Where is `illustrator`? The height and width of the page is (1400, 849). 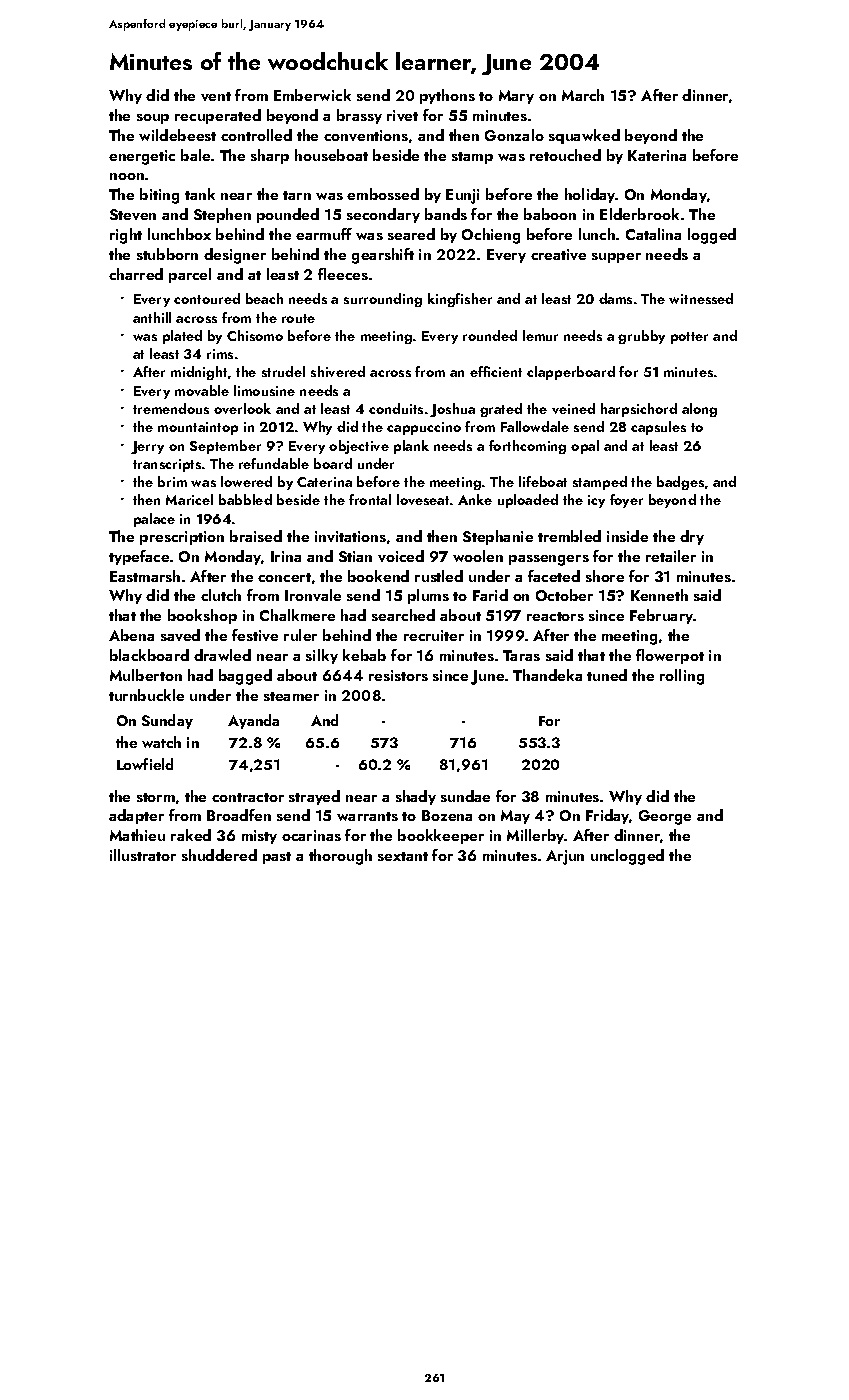
illustrator is located at coordinates (143, 855).
